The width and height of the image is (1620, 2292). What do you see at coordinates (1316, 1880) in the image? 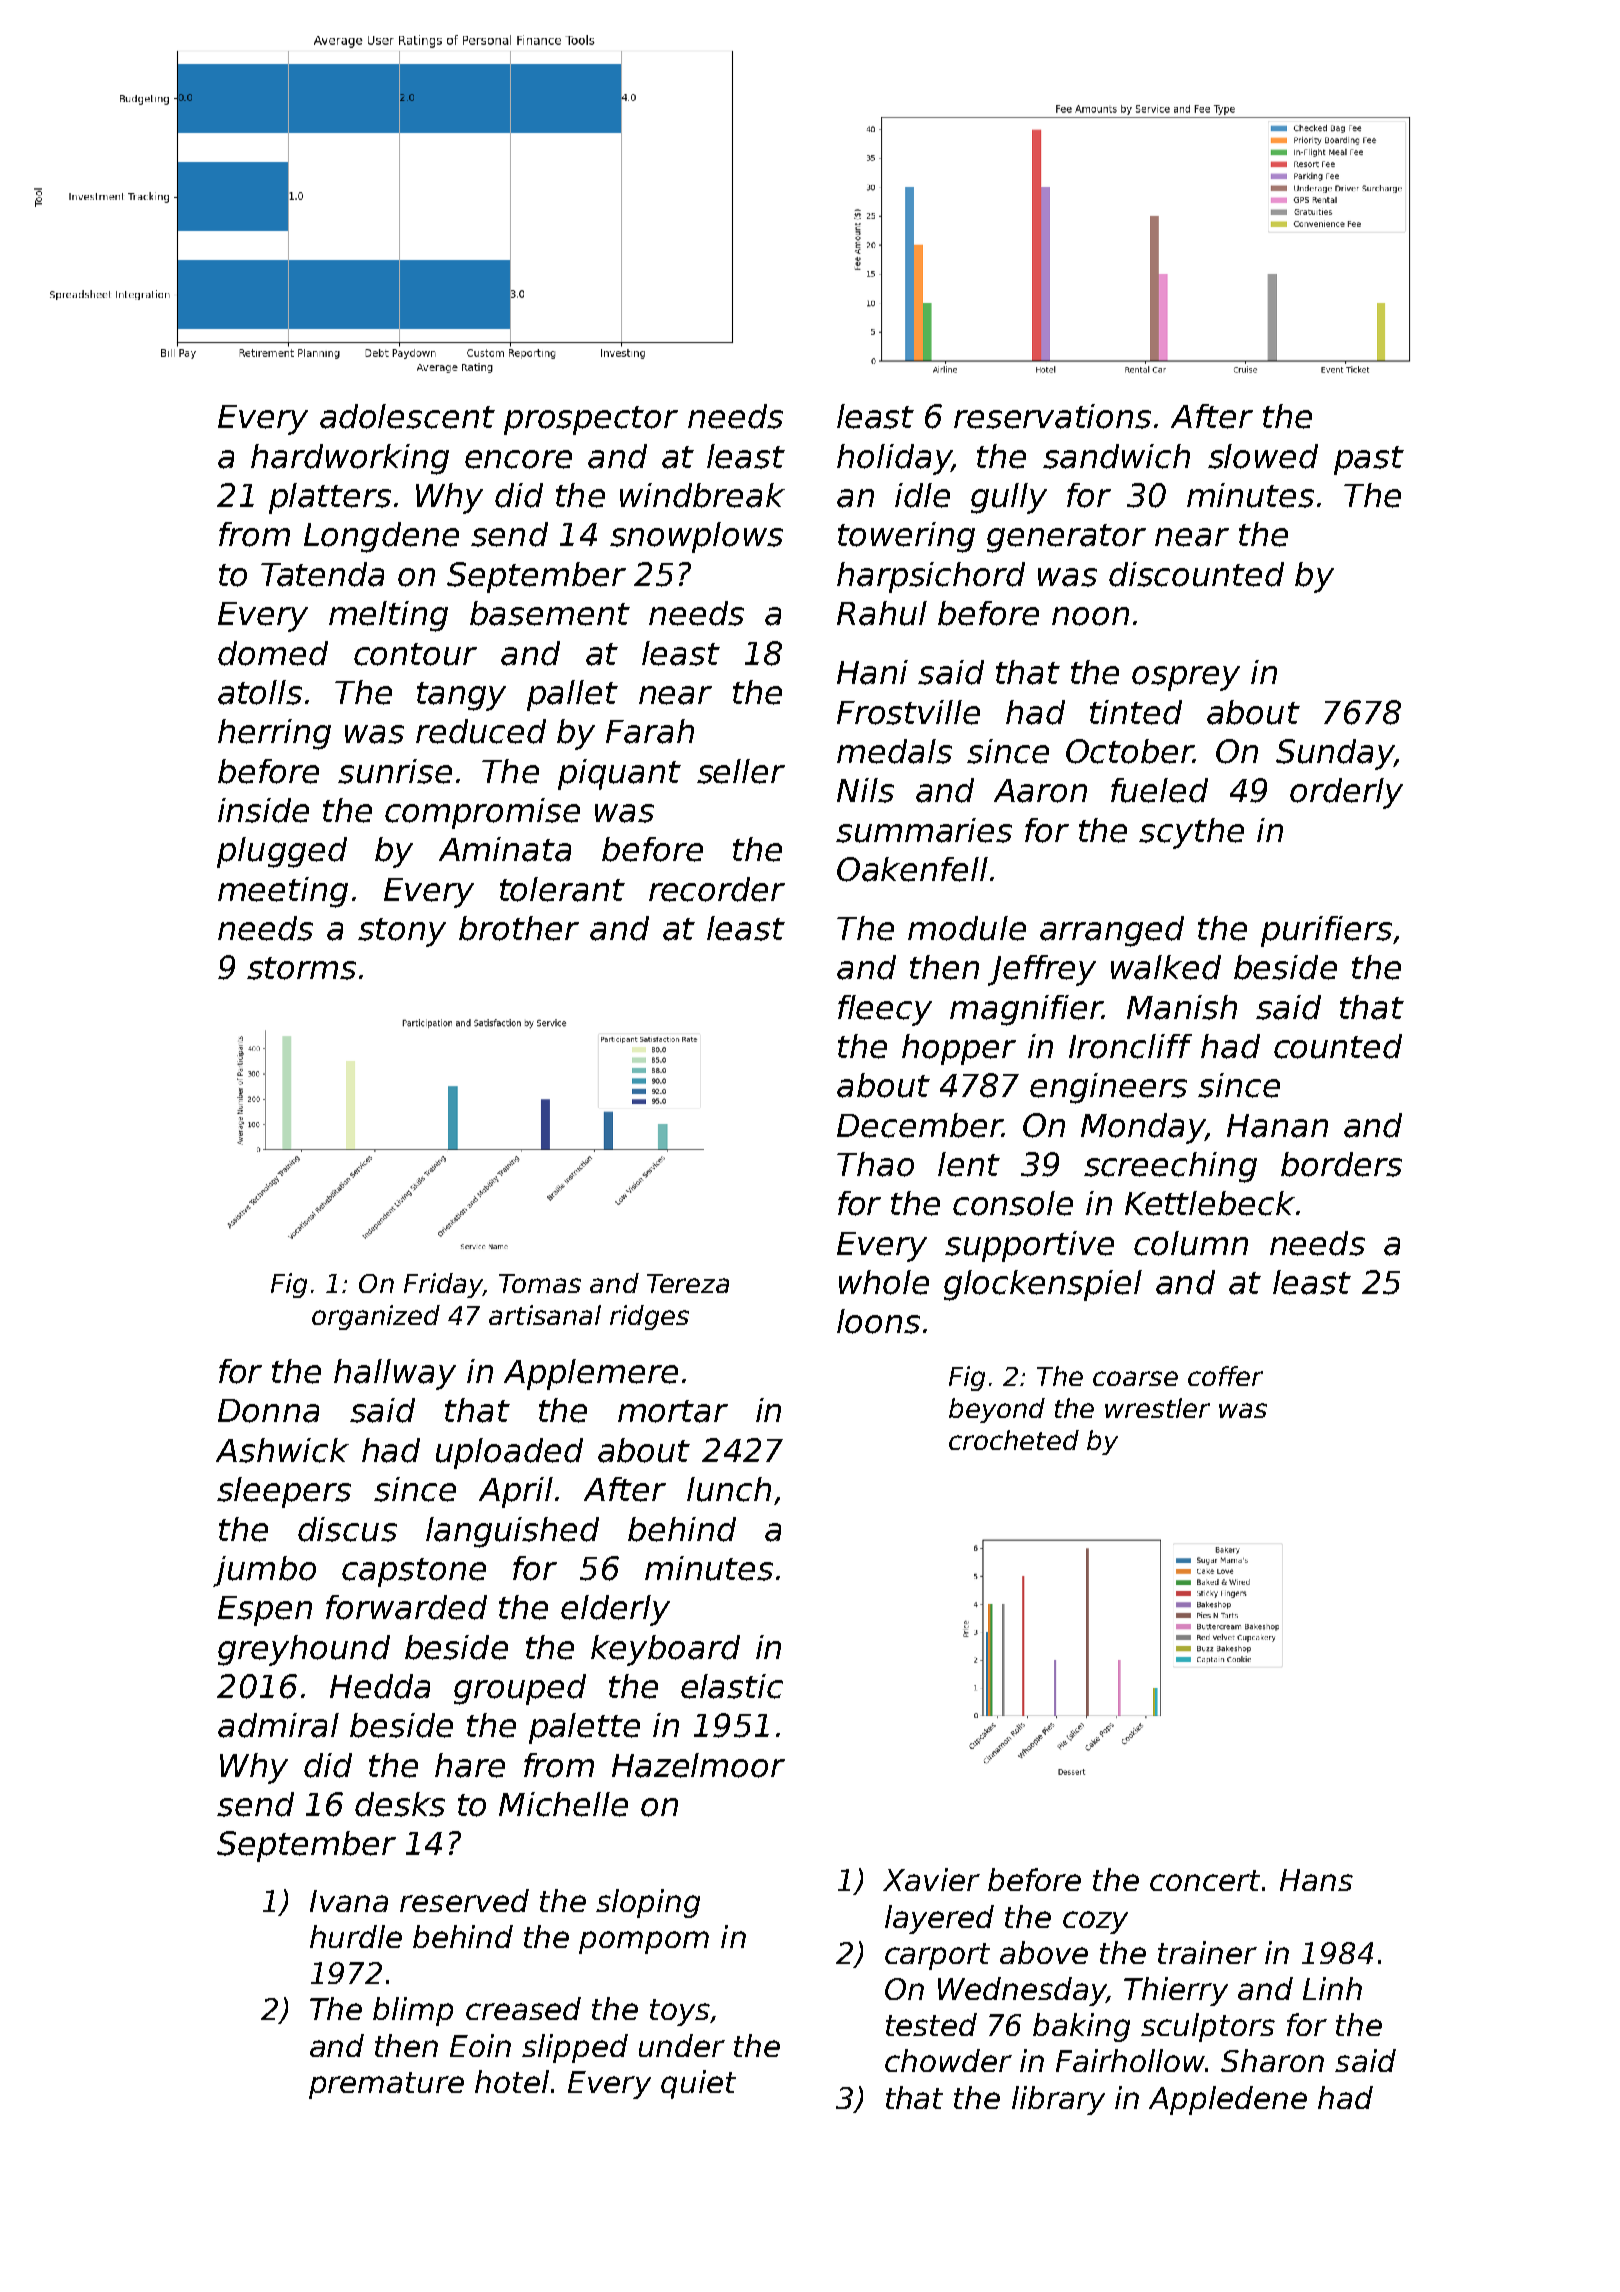
I see `Hans` at bounding box center [1316, 1880].
